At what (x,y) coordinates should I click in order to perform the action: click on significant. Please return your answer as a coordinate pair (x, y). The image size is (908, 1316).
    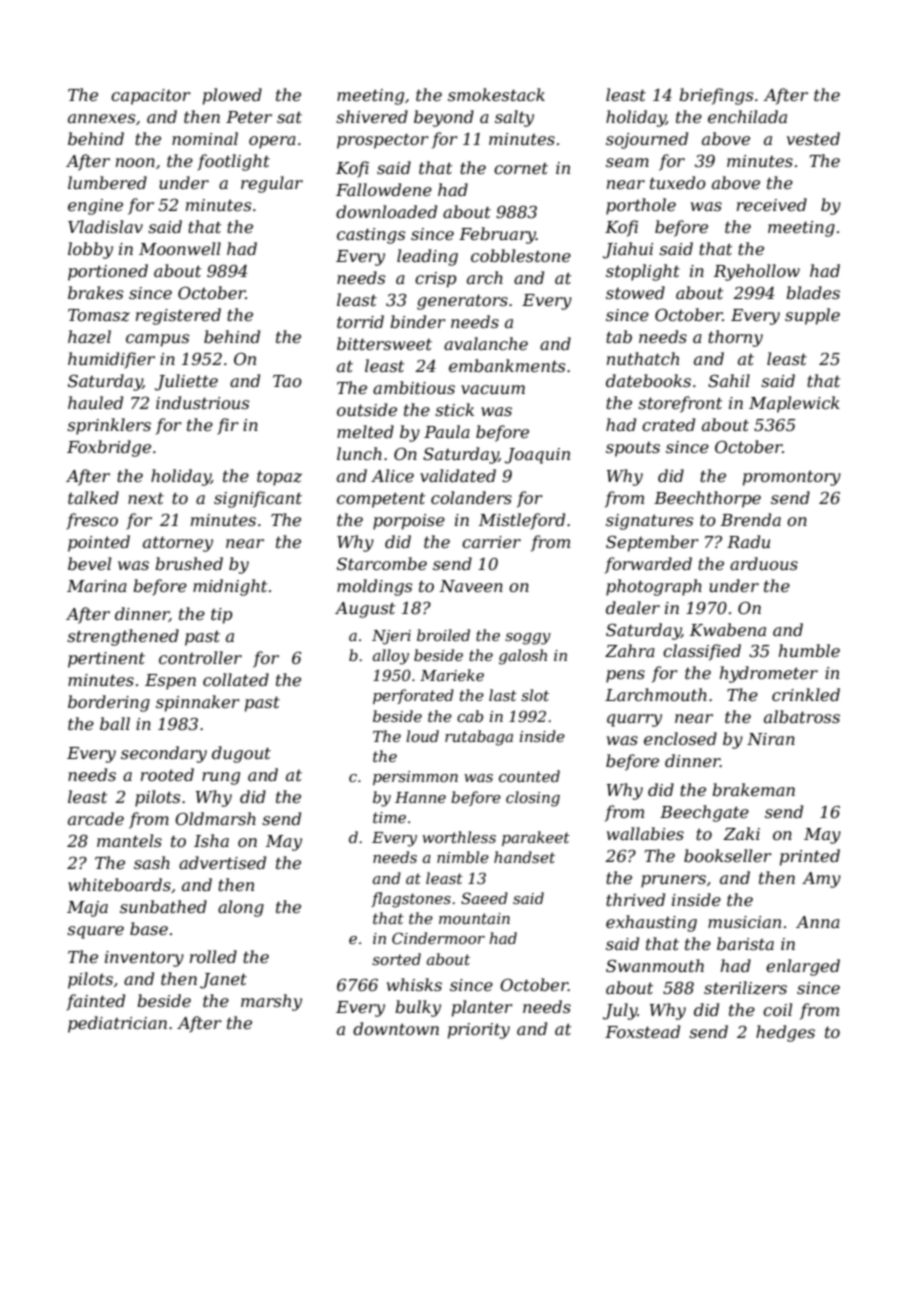
    Looking at the image, I should click on (258, 499).
